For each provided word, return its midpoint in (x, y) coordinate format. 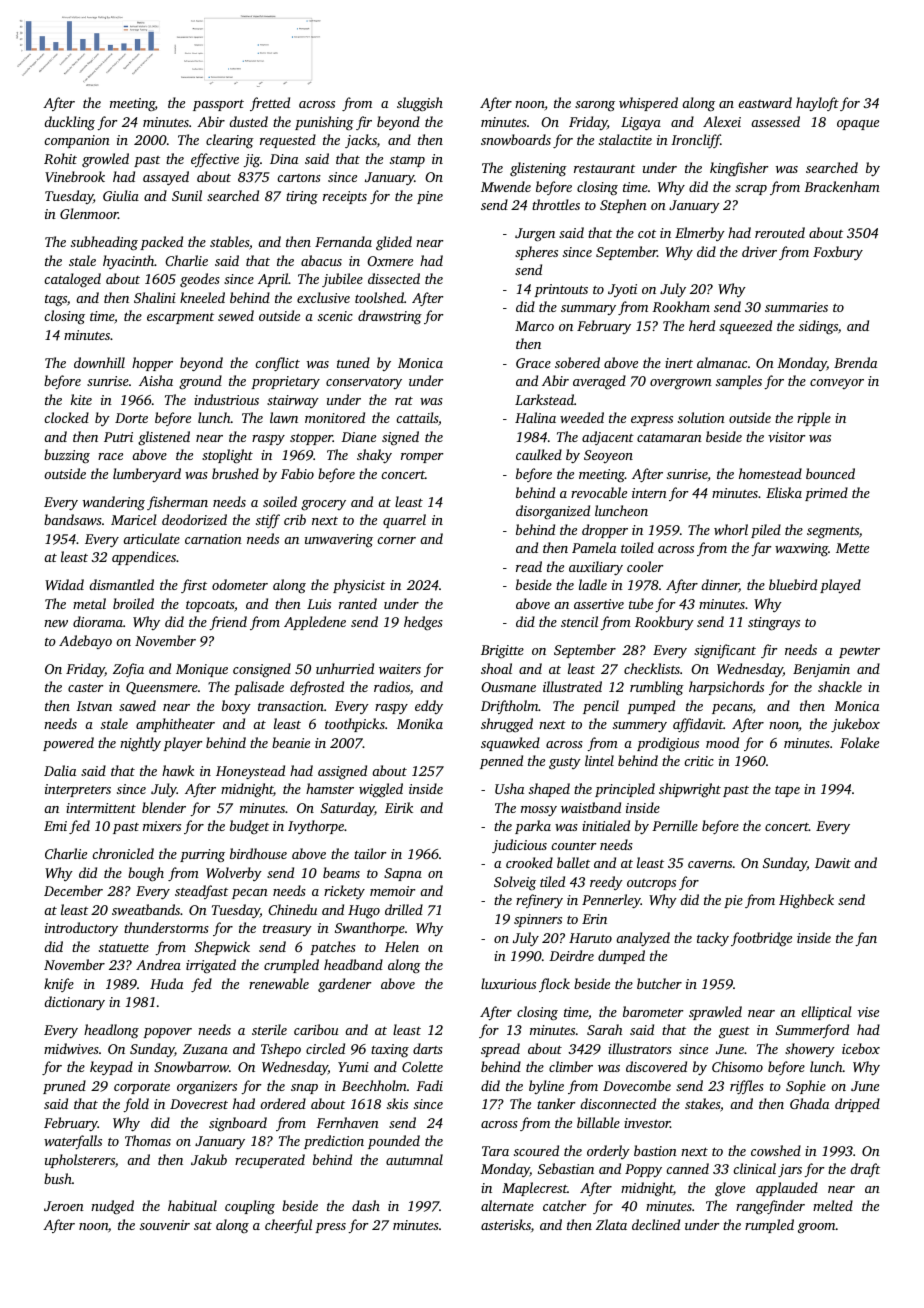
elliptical (826, 1013)
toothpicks (355, 725)
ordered (283, 1103)
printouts (561, 290)
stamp (407, 161)
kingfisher (739, 169)
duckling (69, 123)
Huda (166, 983)
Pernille (675, 825)
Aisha (156, 380)
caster (85, 688)
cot (647, 234)
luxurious (508, 983)
